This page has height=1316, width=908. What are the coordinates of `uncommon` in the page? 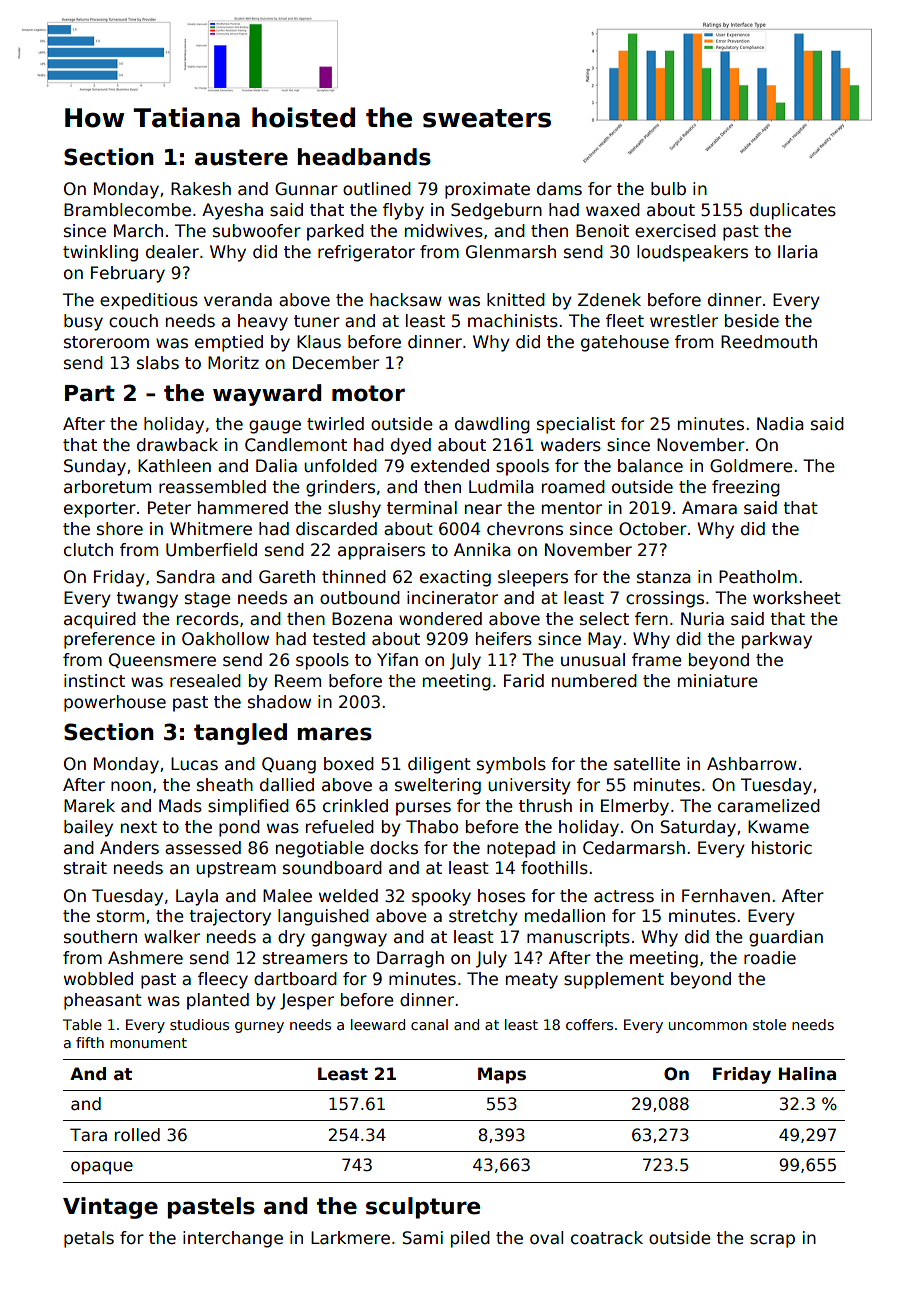 It's located at (708, 1026).
